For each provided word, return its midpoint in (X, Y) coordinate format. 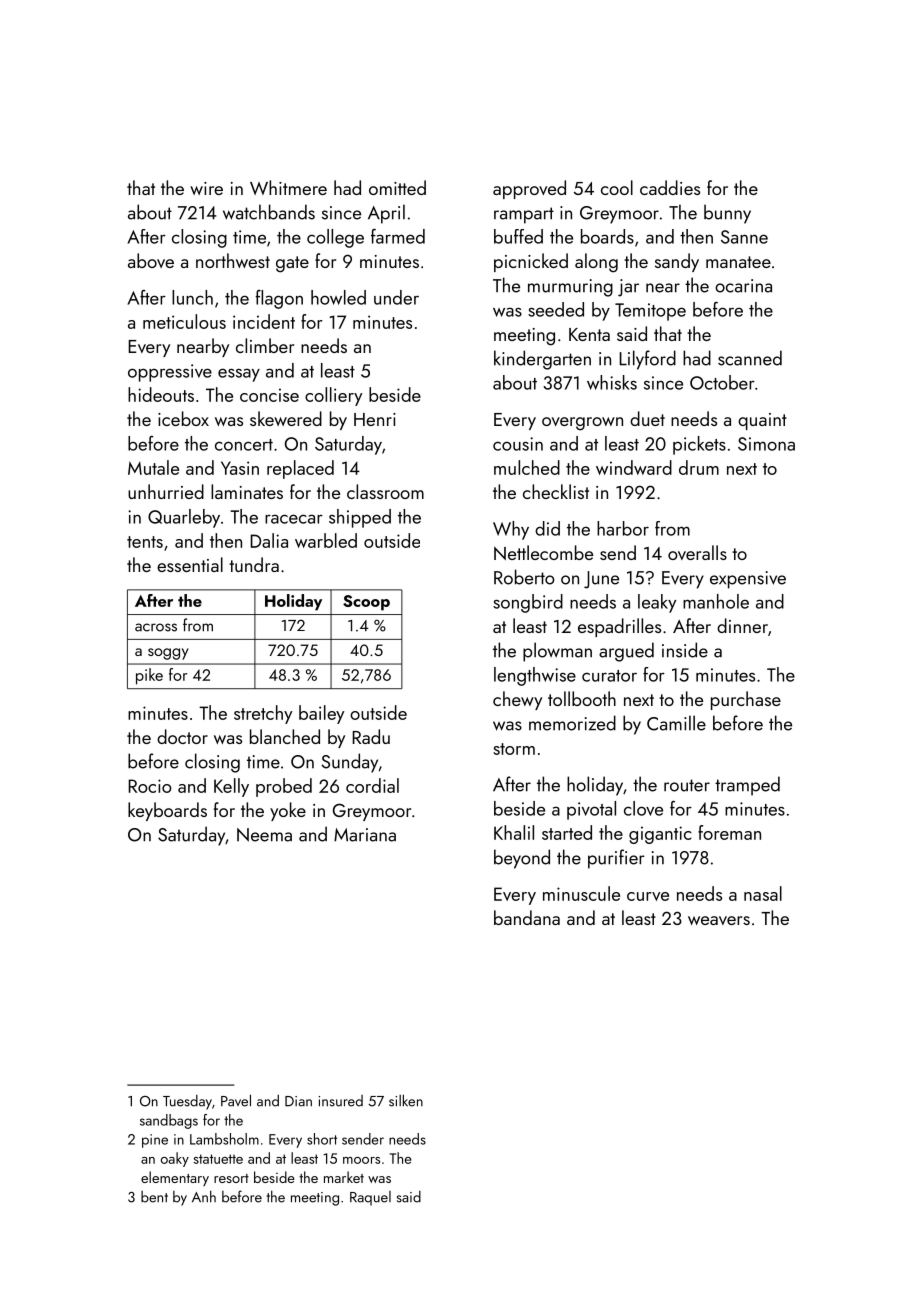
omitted (397, 187)
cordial (372, 785)
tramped (747, 786)
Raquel (370, 1198)
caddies (670, 187)
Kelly (231, 787)
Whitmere (288, 187)
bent (154, 1197)
